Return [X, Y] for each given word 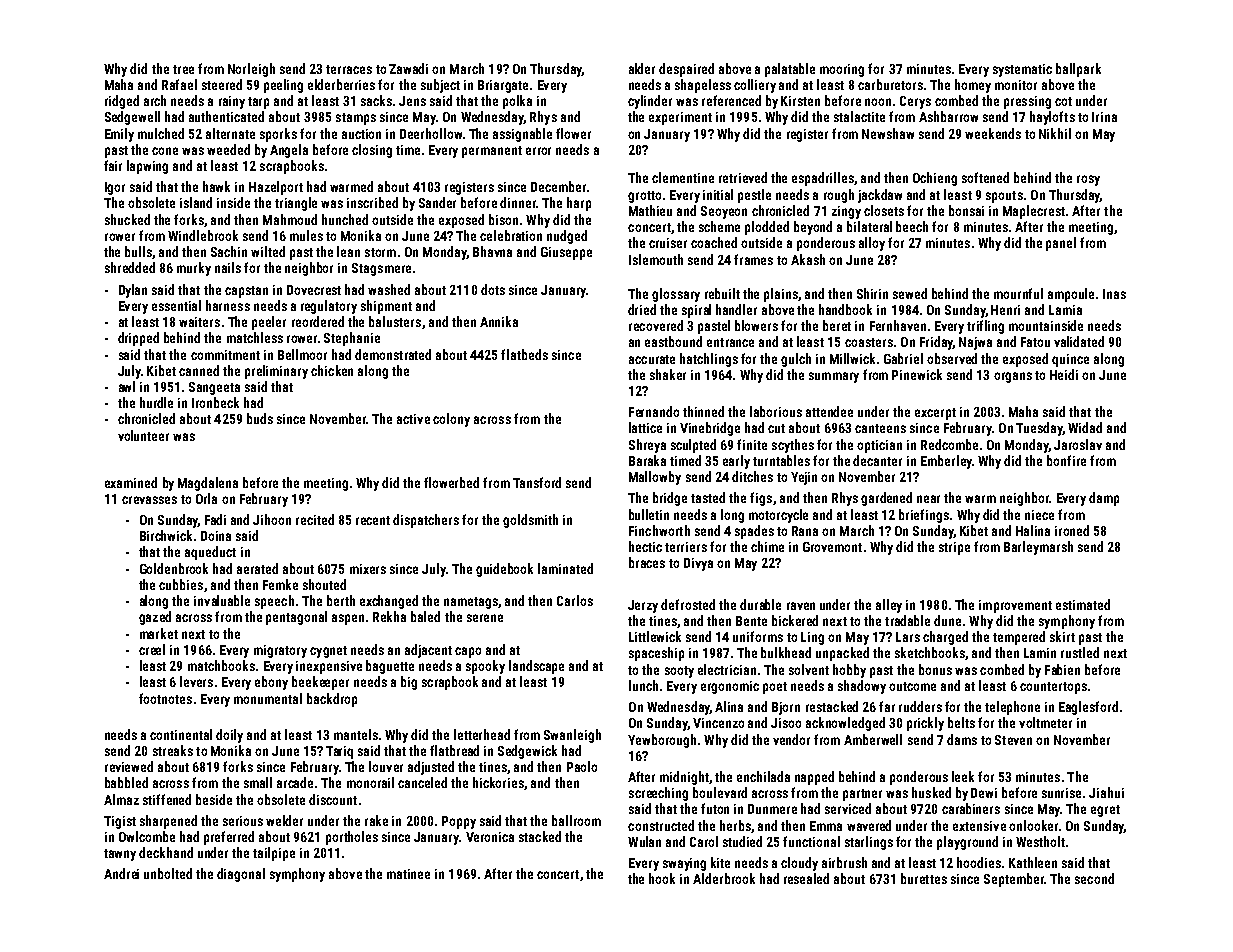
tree [183, 69]
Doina [216, 536]
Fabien [1062, 669]
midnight [684, 778]
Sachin [229, 251]
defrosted [688, 604]
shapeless [703, 86]
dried [642, 309]
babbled [126, 782]
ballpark [1078, 70]
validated [1079, 341]
